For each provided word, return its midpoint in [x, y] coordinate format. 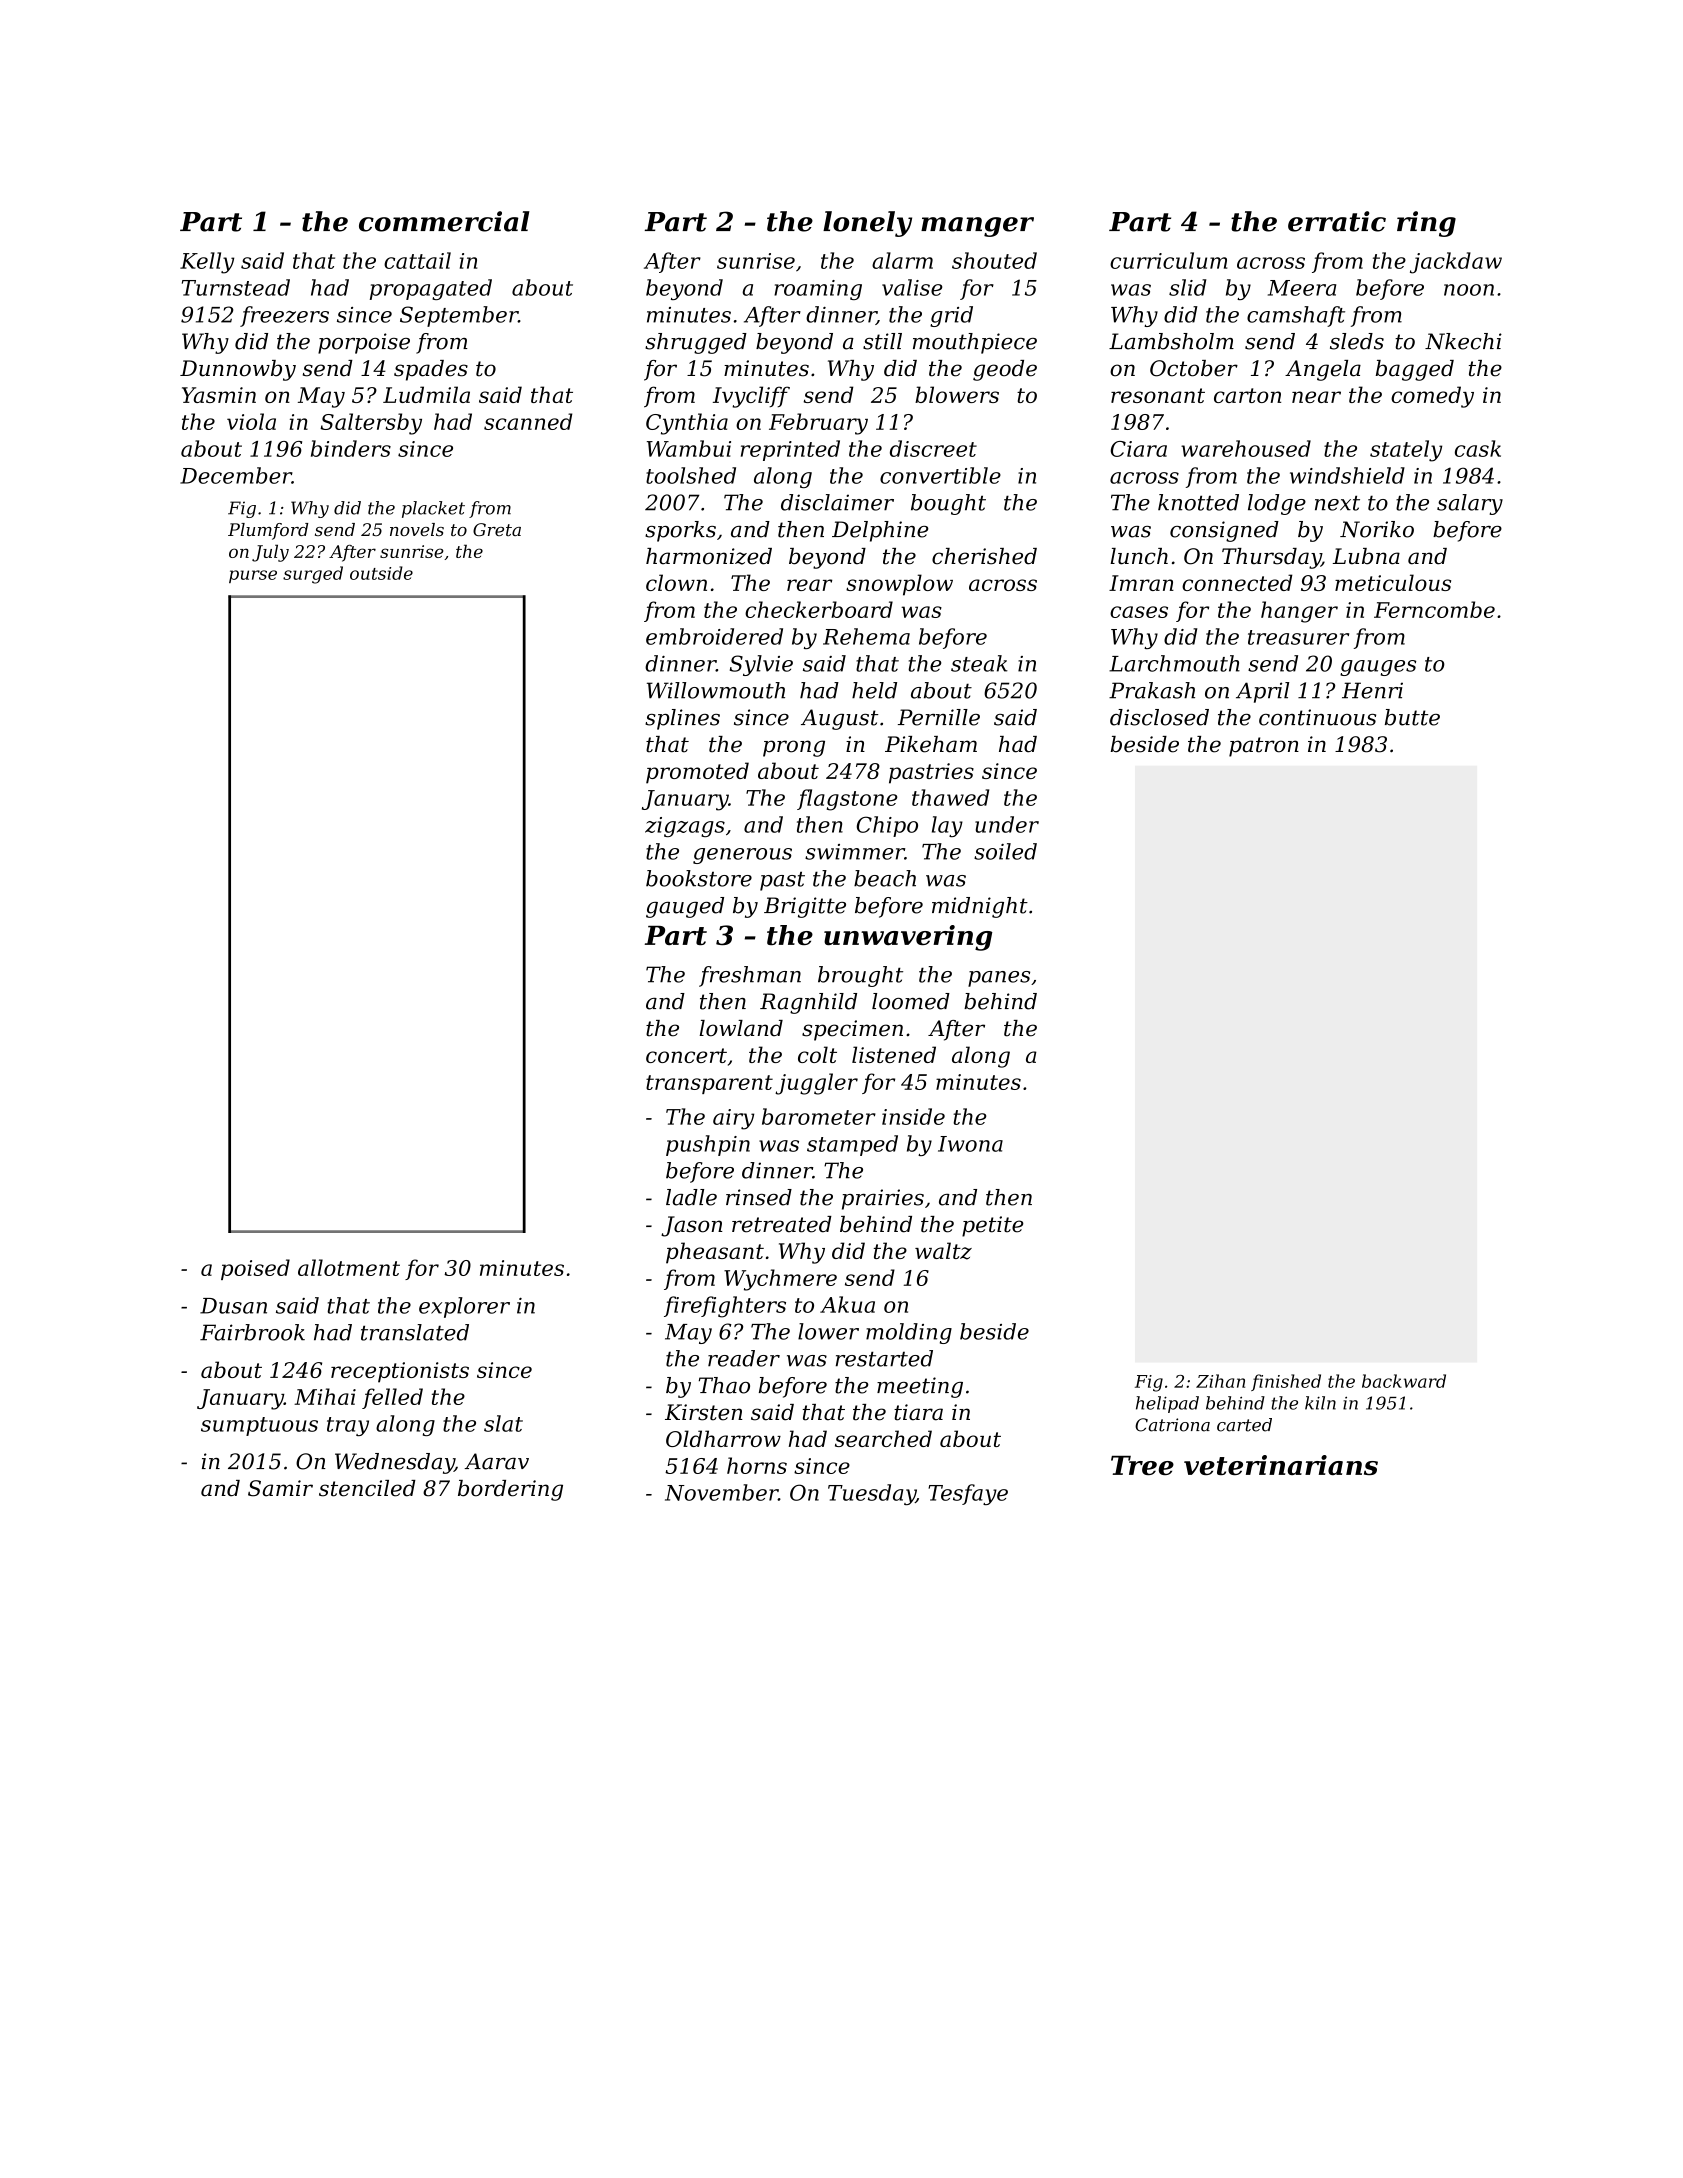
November [721, 1492]
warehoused [1246, 448]
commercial [444, 221]
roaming [818, 290]
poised [255, 1269]
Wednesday [394, 1463]
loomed [911, 1001]
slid [1187, 287]
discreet [933, 448]
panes [999, 979]
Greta [497, 529]
